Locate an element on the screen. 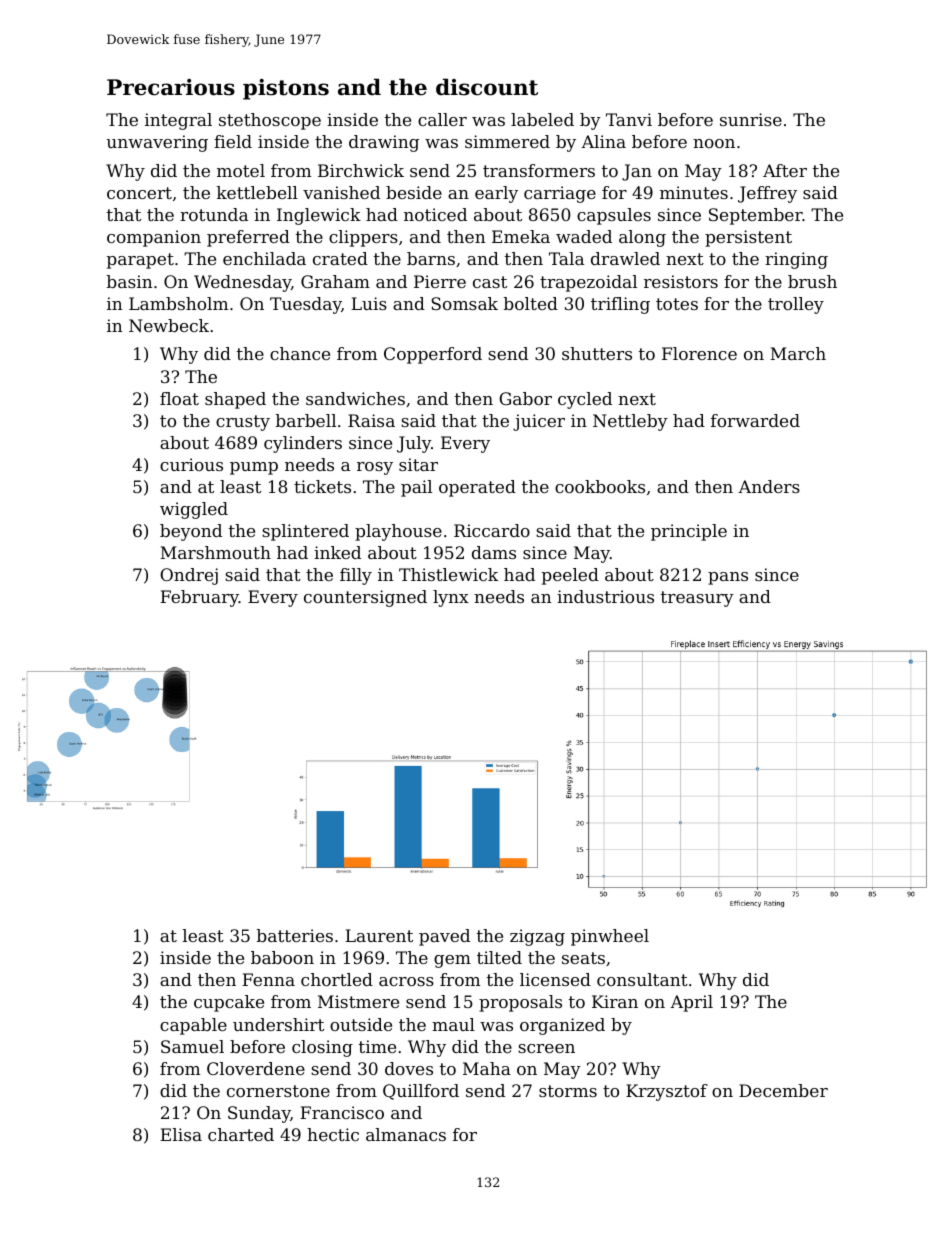 Image resolution: width=952 pixels, height=1233 pixels. Luis is located at coordinates (369, 303).
